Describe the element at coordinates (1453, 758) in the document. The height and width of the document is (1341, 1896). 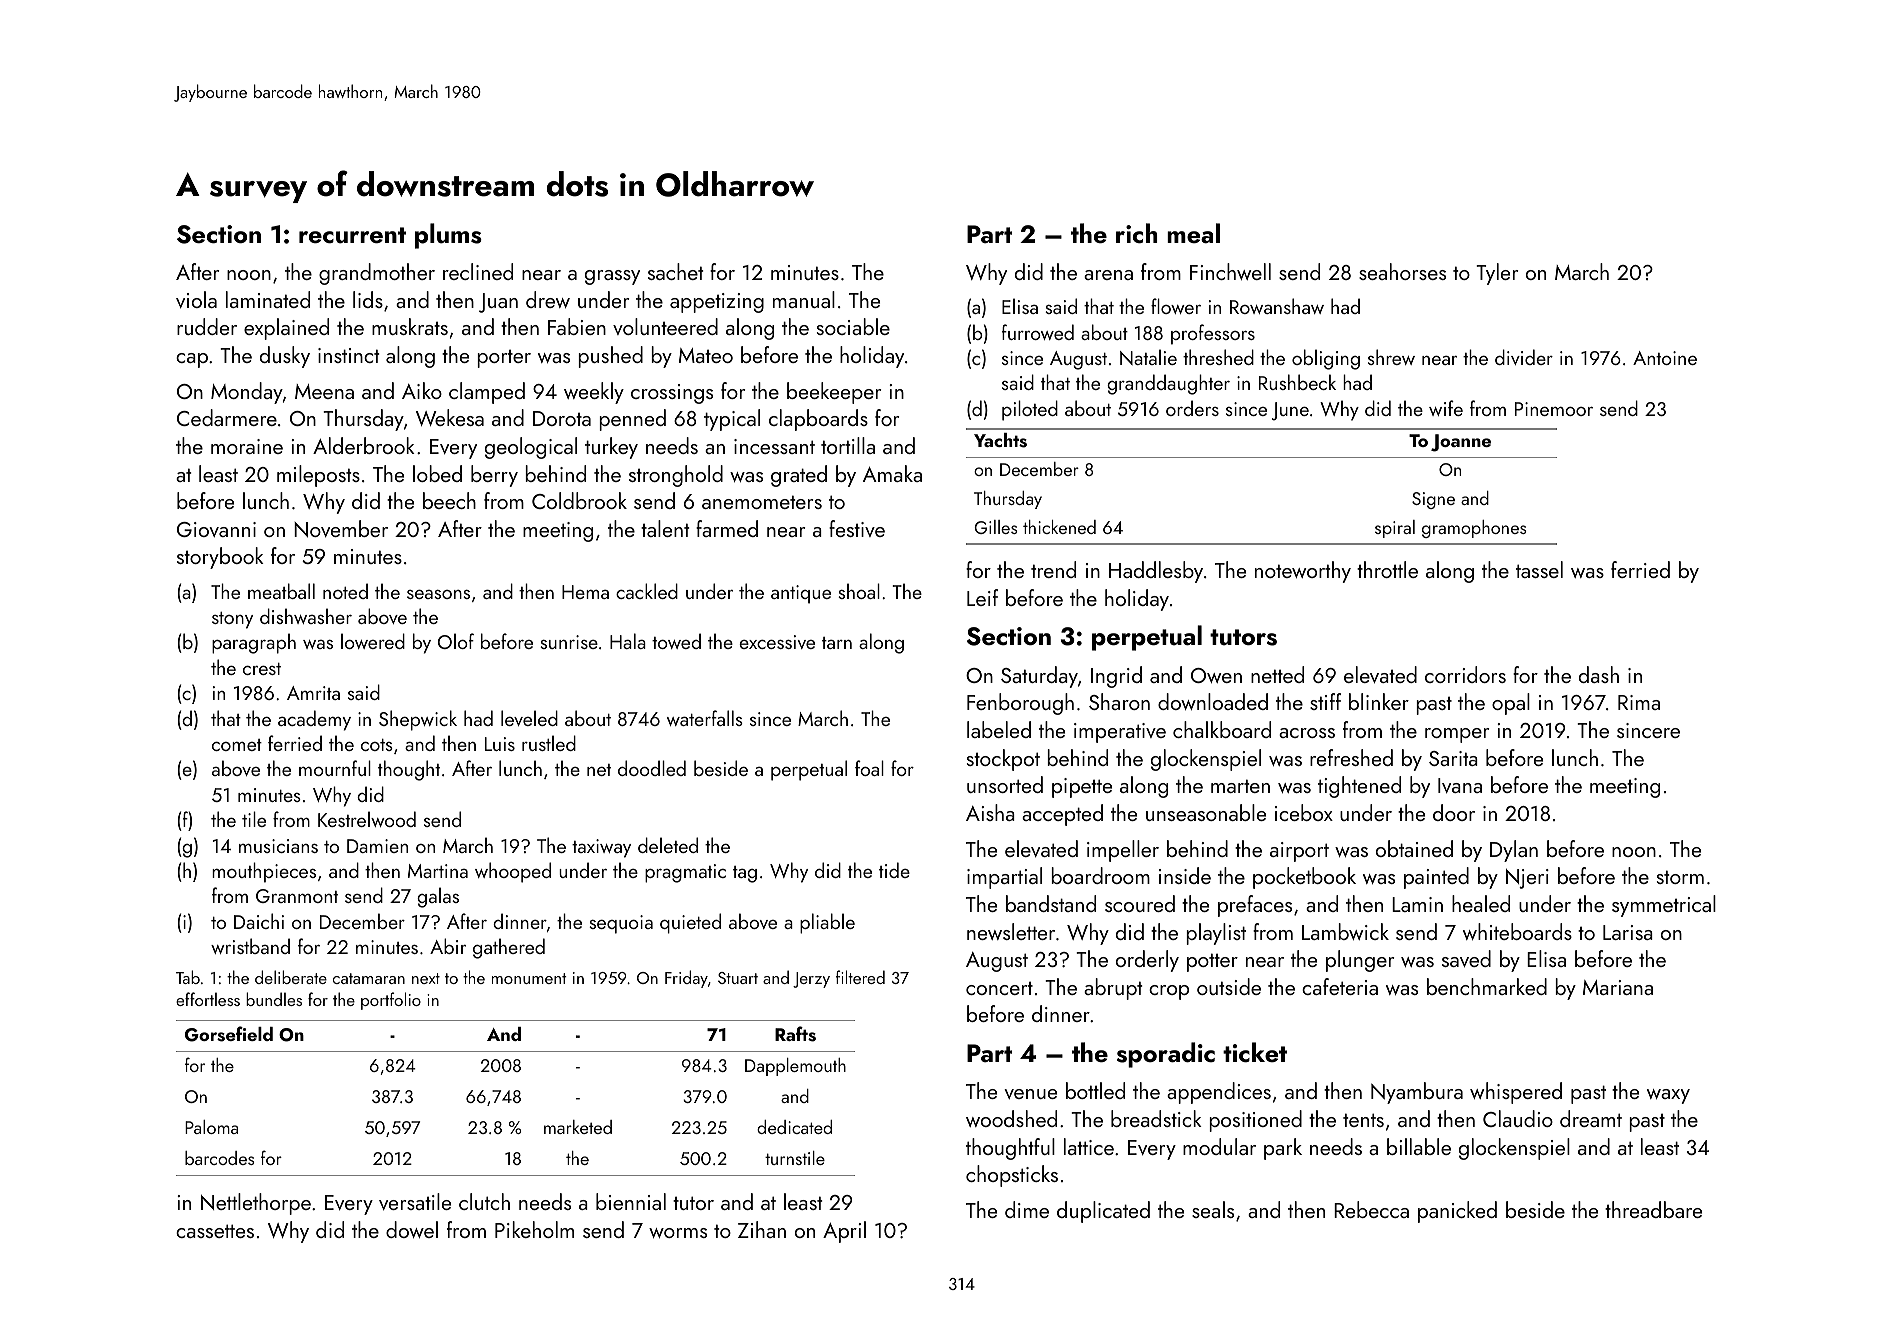
I see `Sarita` at that location.
